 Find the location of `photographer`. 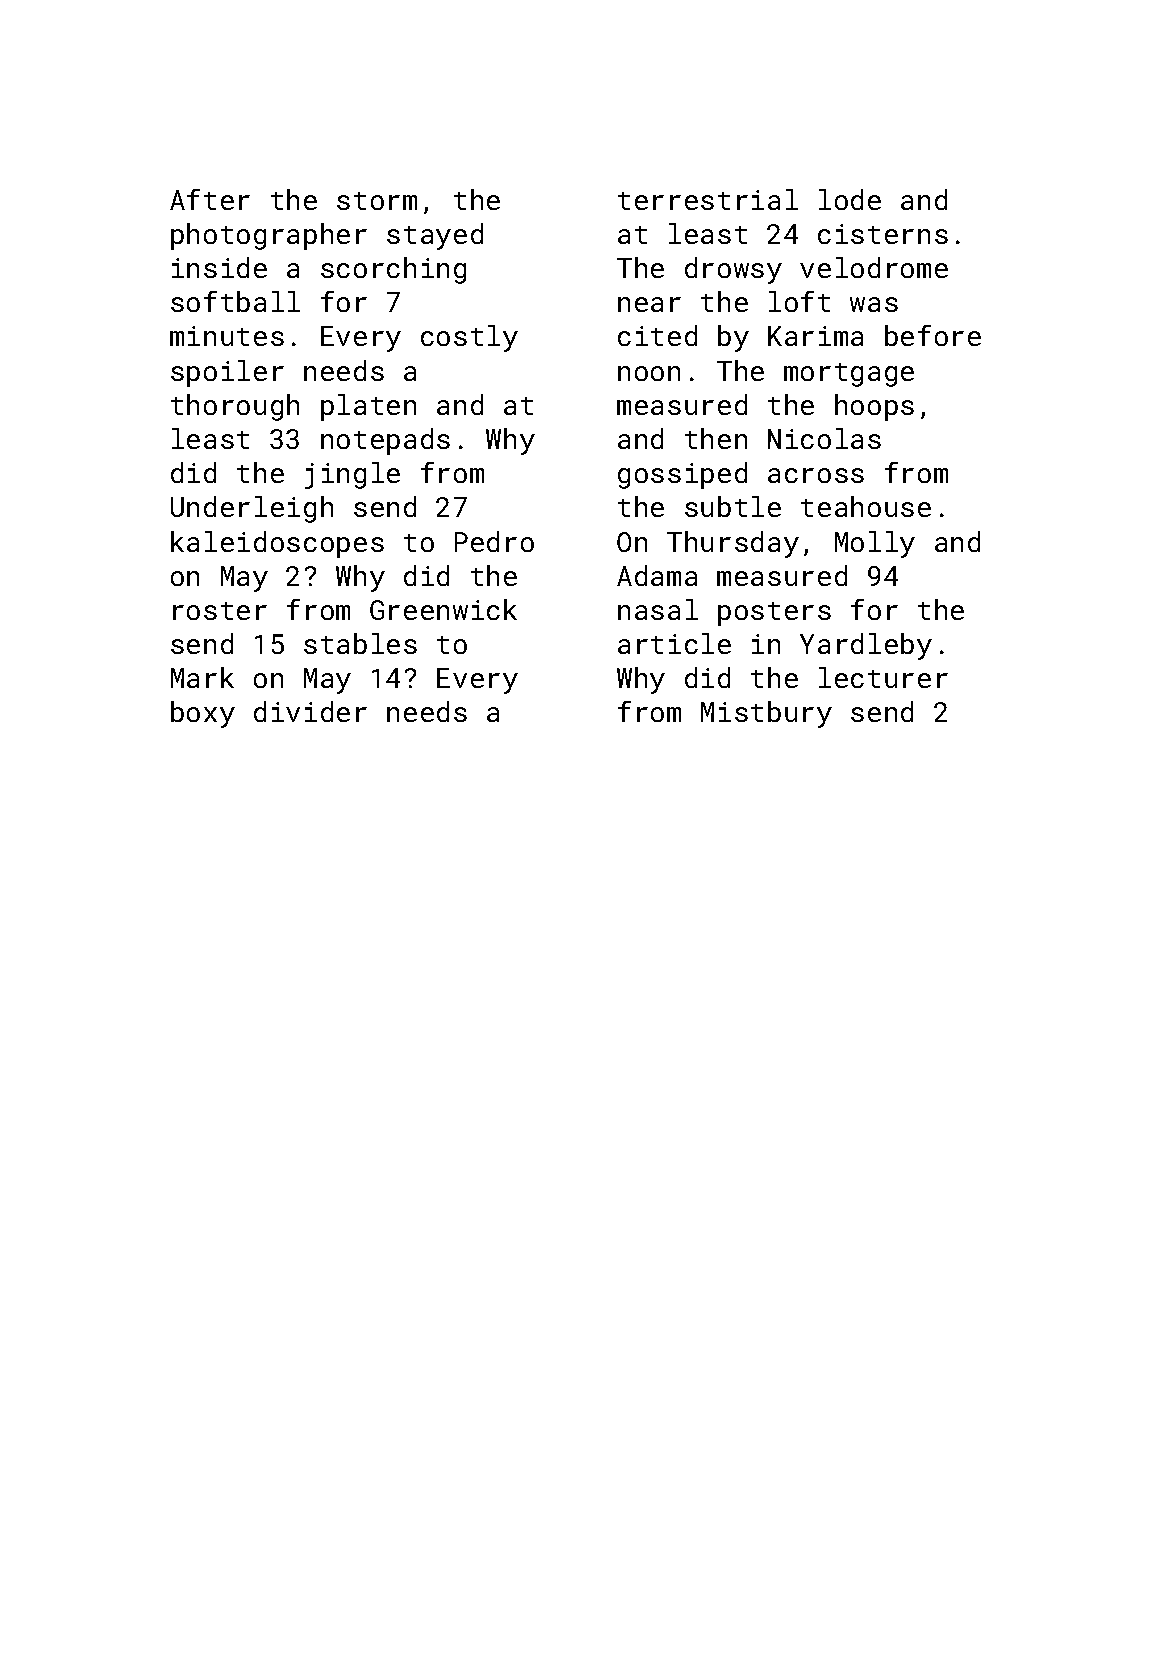

photographer is located at coordinates (269, 236).
